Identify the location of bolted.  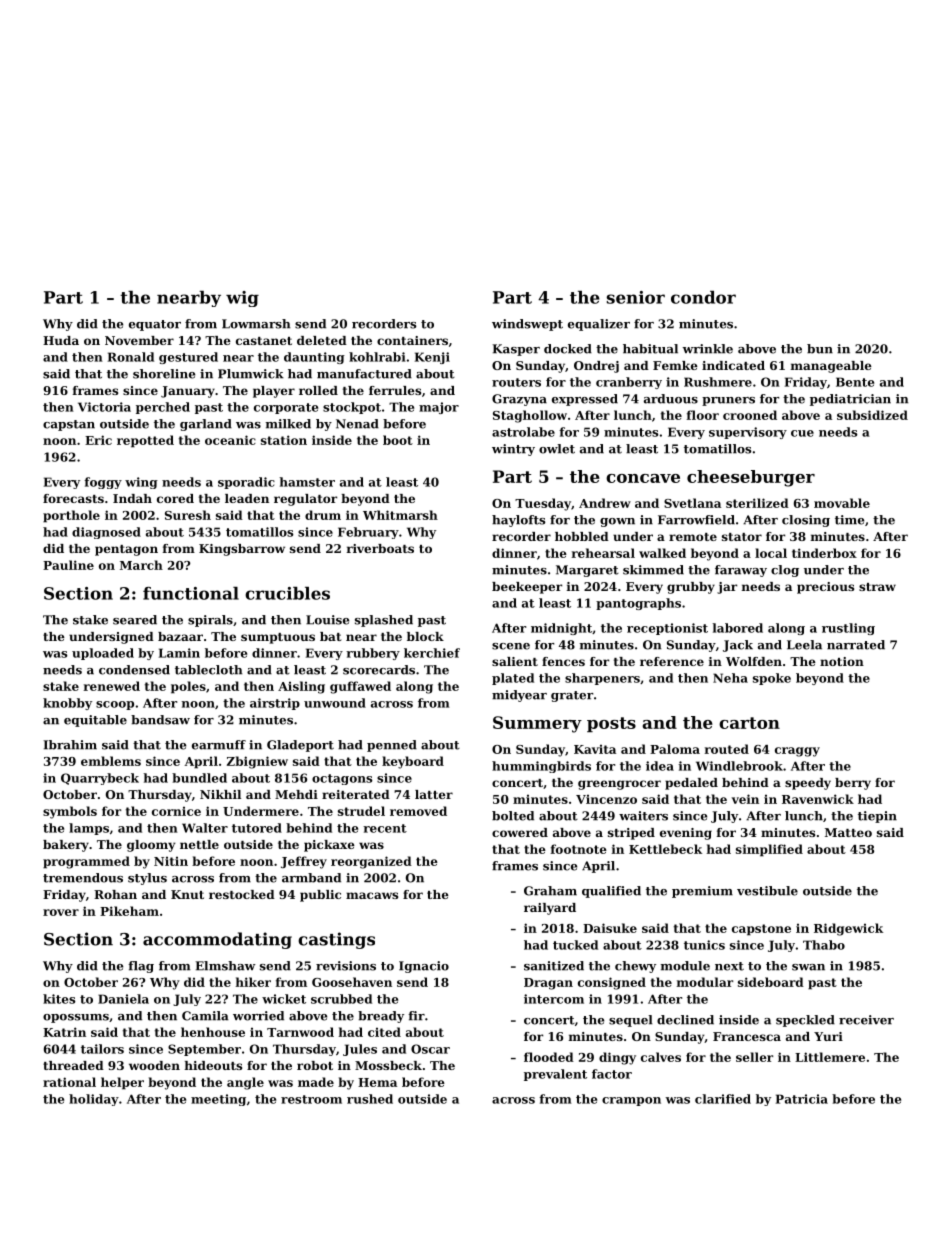
(513, 816).
